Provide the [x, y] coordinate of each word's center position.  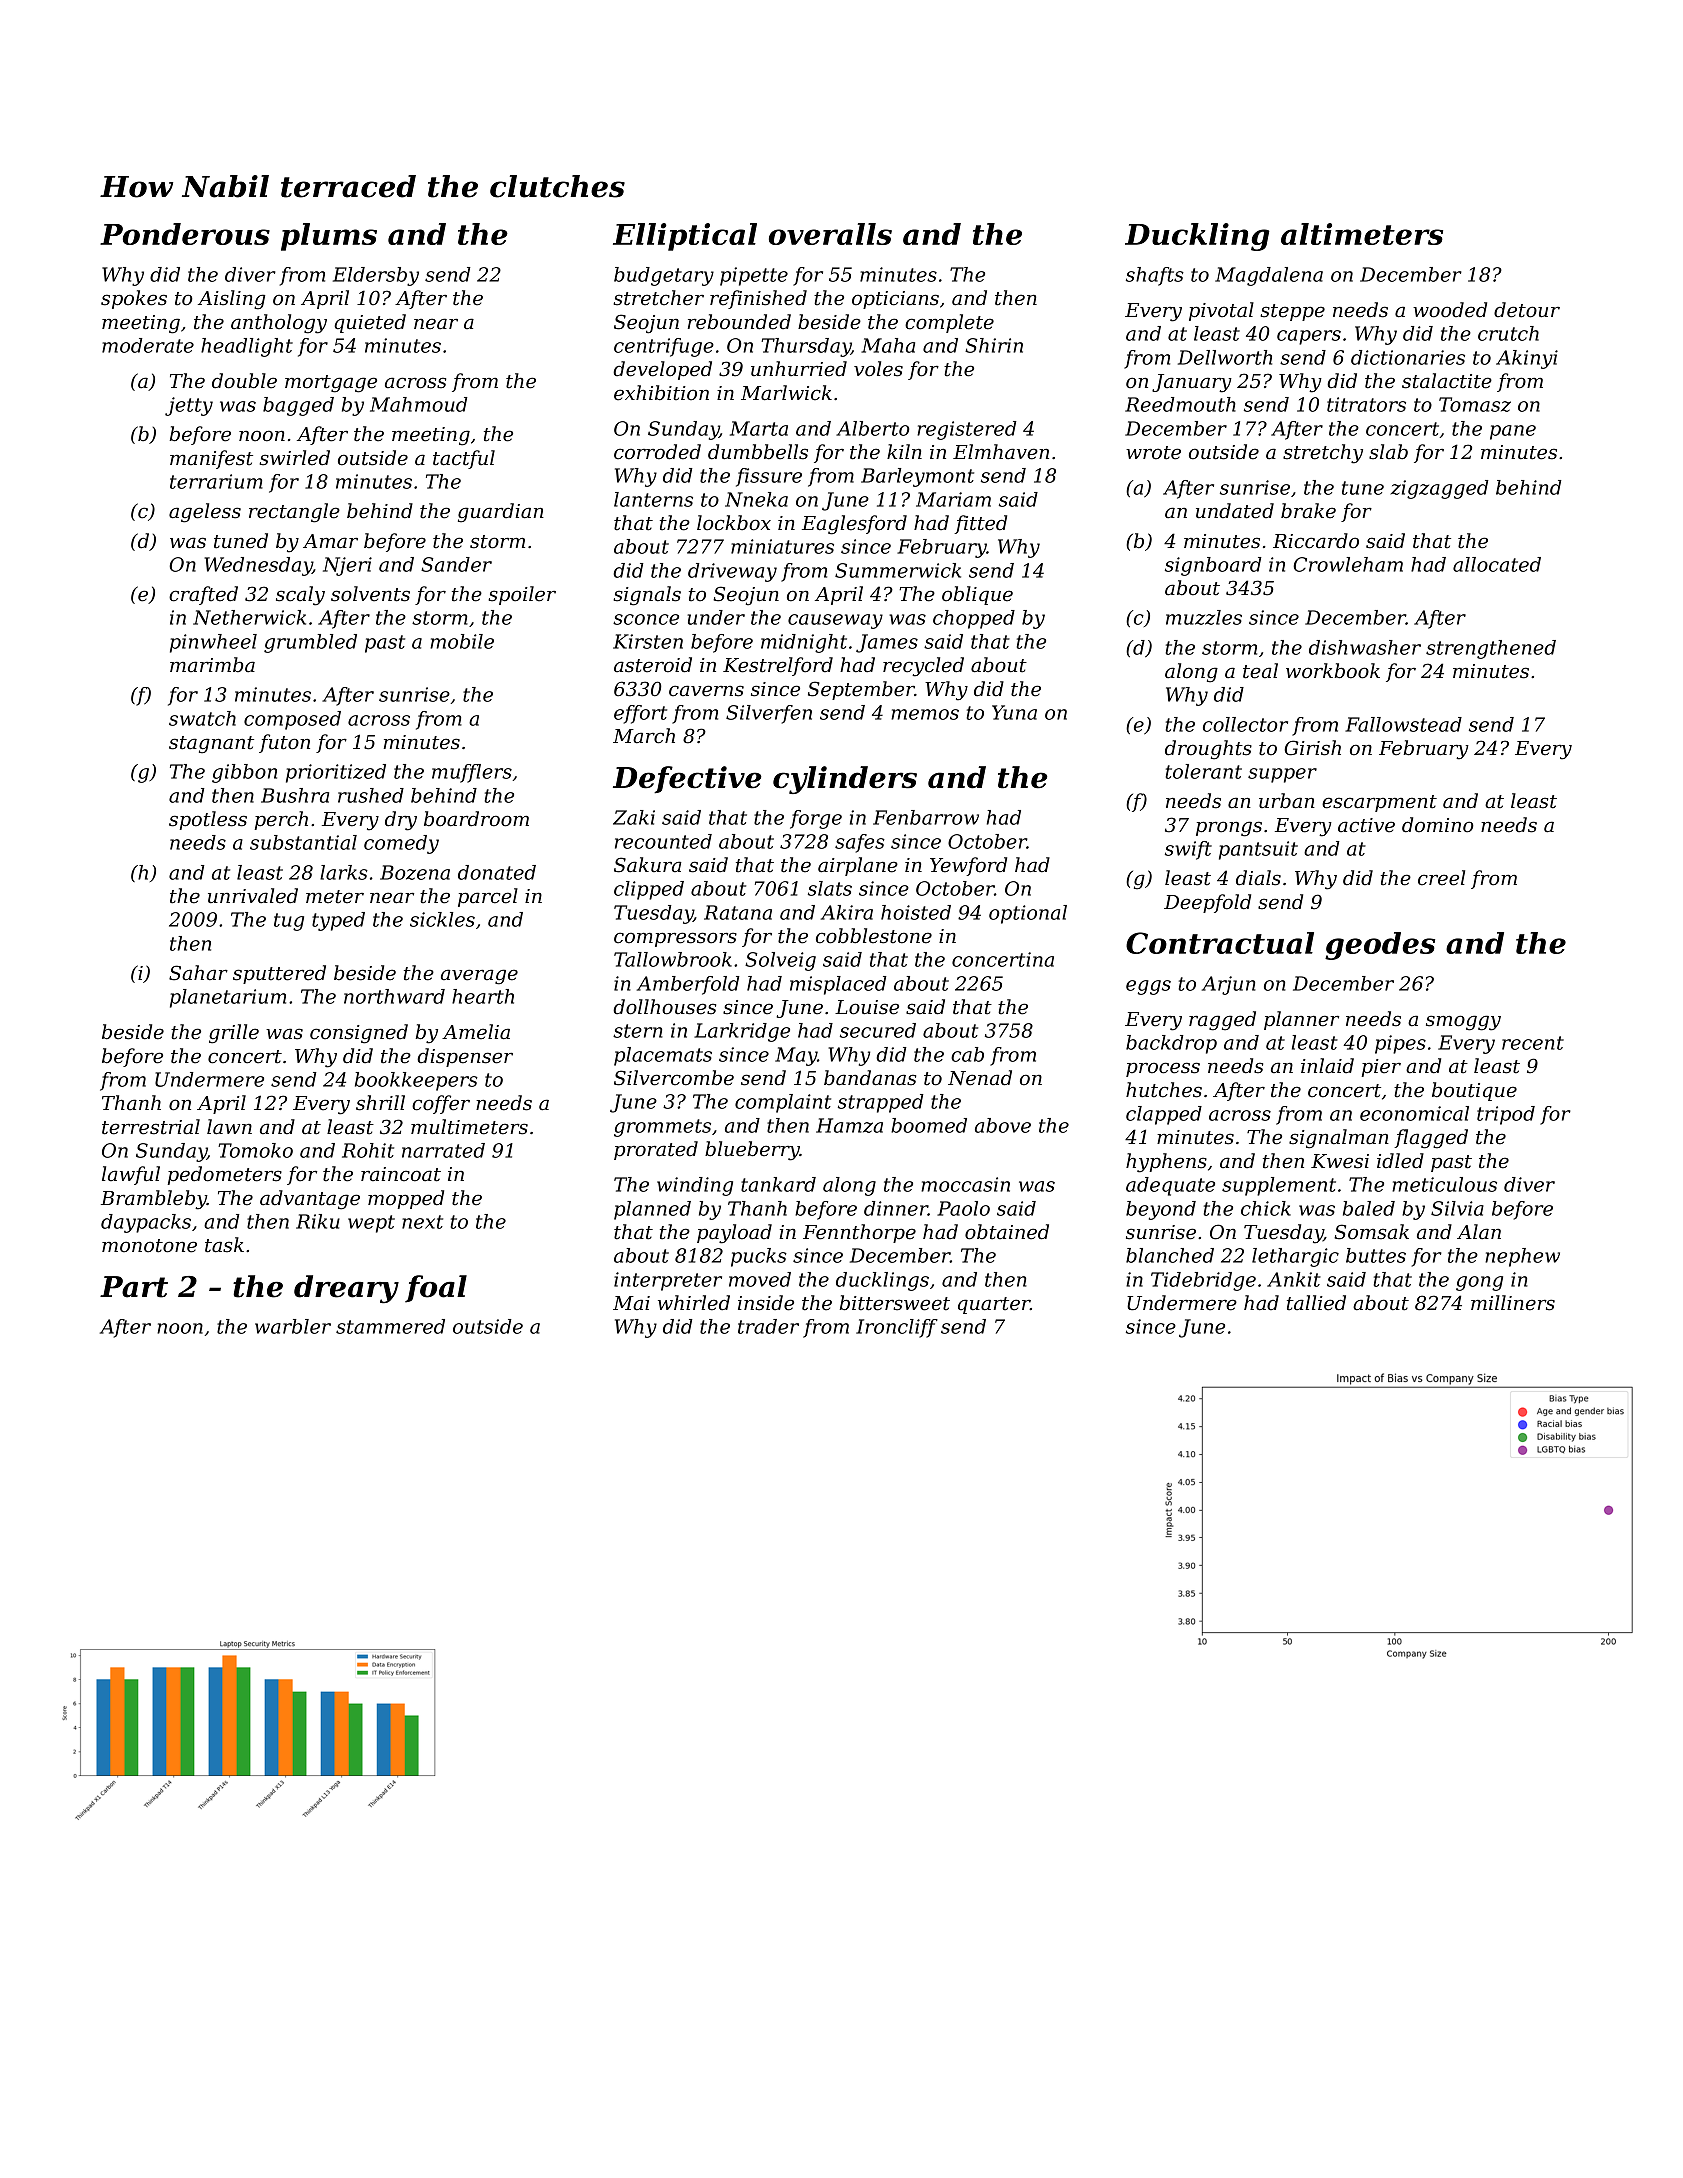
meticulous [1444, 1184]
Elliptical [685, 237]
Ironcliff [897, 1328]
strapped [881, 1103]
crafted [203, 595]
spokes [134, 299]
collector [1245, 724]
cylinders [845, 780]
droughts [1208, 750]
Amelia [476, 1032]
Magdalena [1269, 276]
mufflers [472, 773]
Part [134, 1287]
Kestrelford [778, 666]
